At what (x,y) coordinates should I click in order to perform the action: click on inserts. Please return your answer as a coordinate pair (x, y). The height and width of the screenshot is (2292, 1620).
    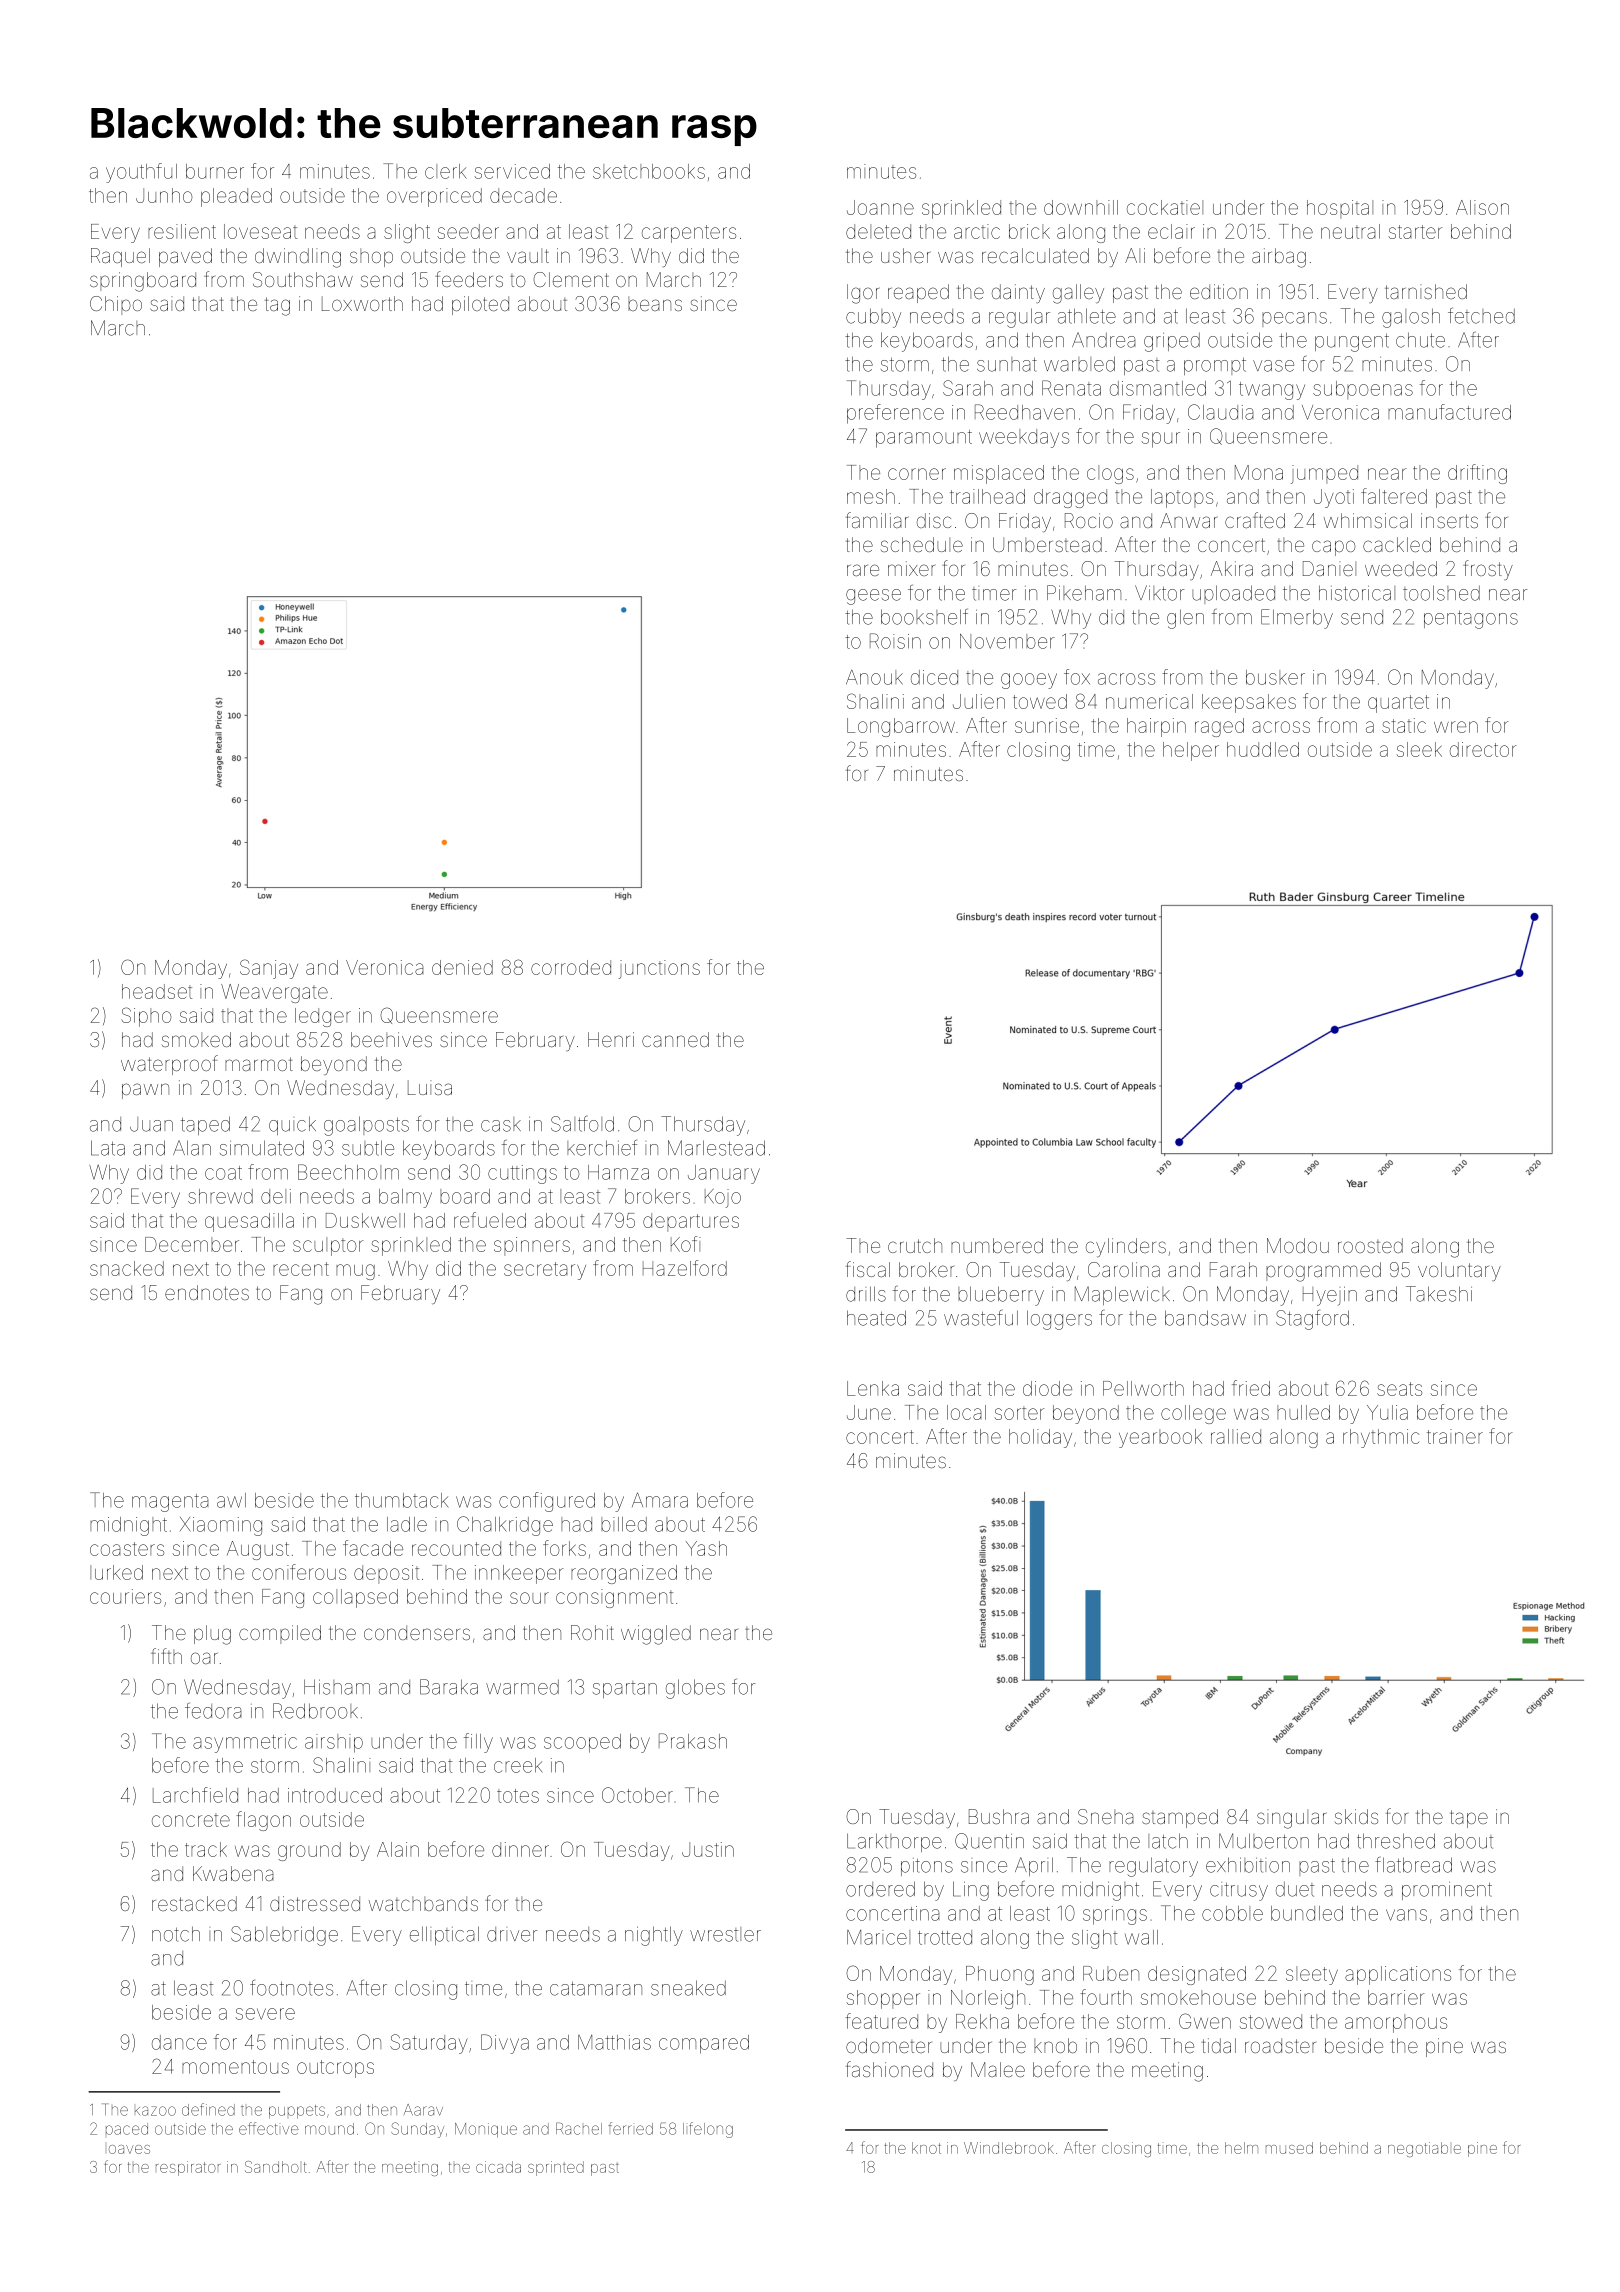
    Looking at the image, I should click on (1449, 520).
